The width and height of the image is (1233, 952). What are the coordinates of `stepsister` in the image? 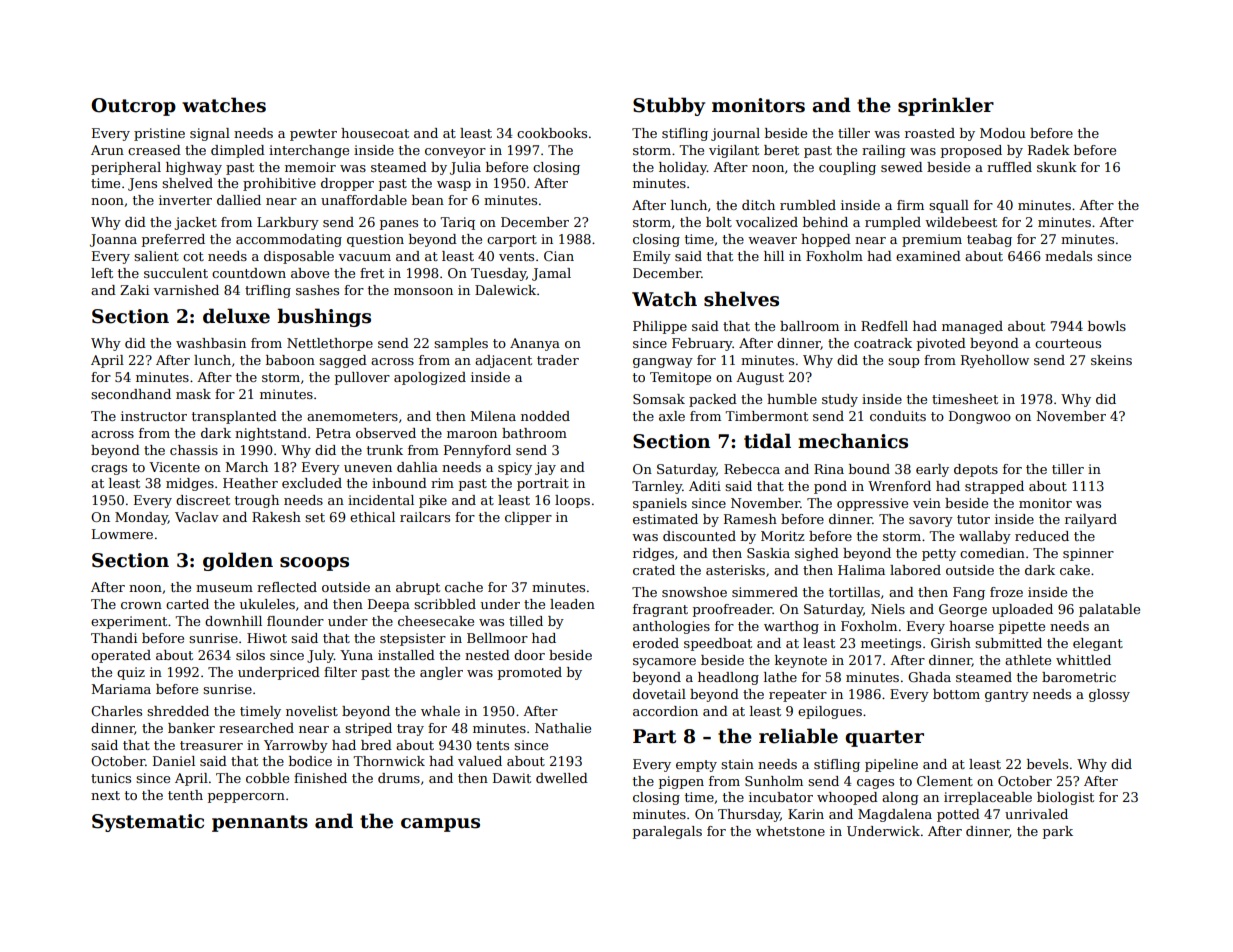 It's located at (413, 639).
